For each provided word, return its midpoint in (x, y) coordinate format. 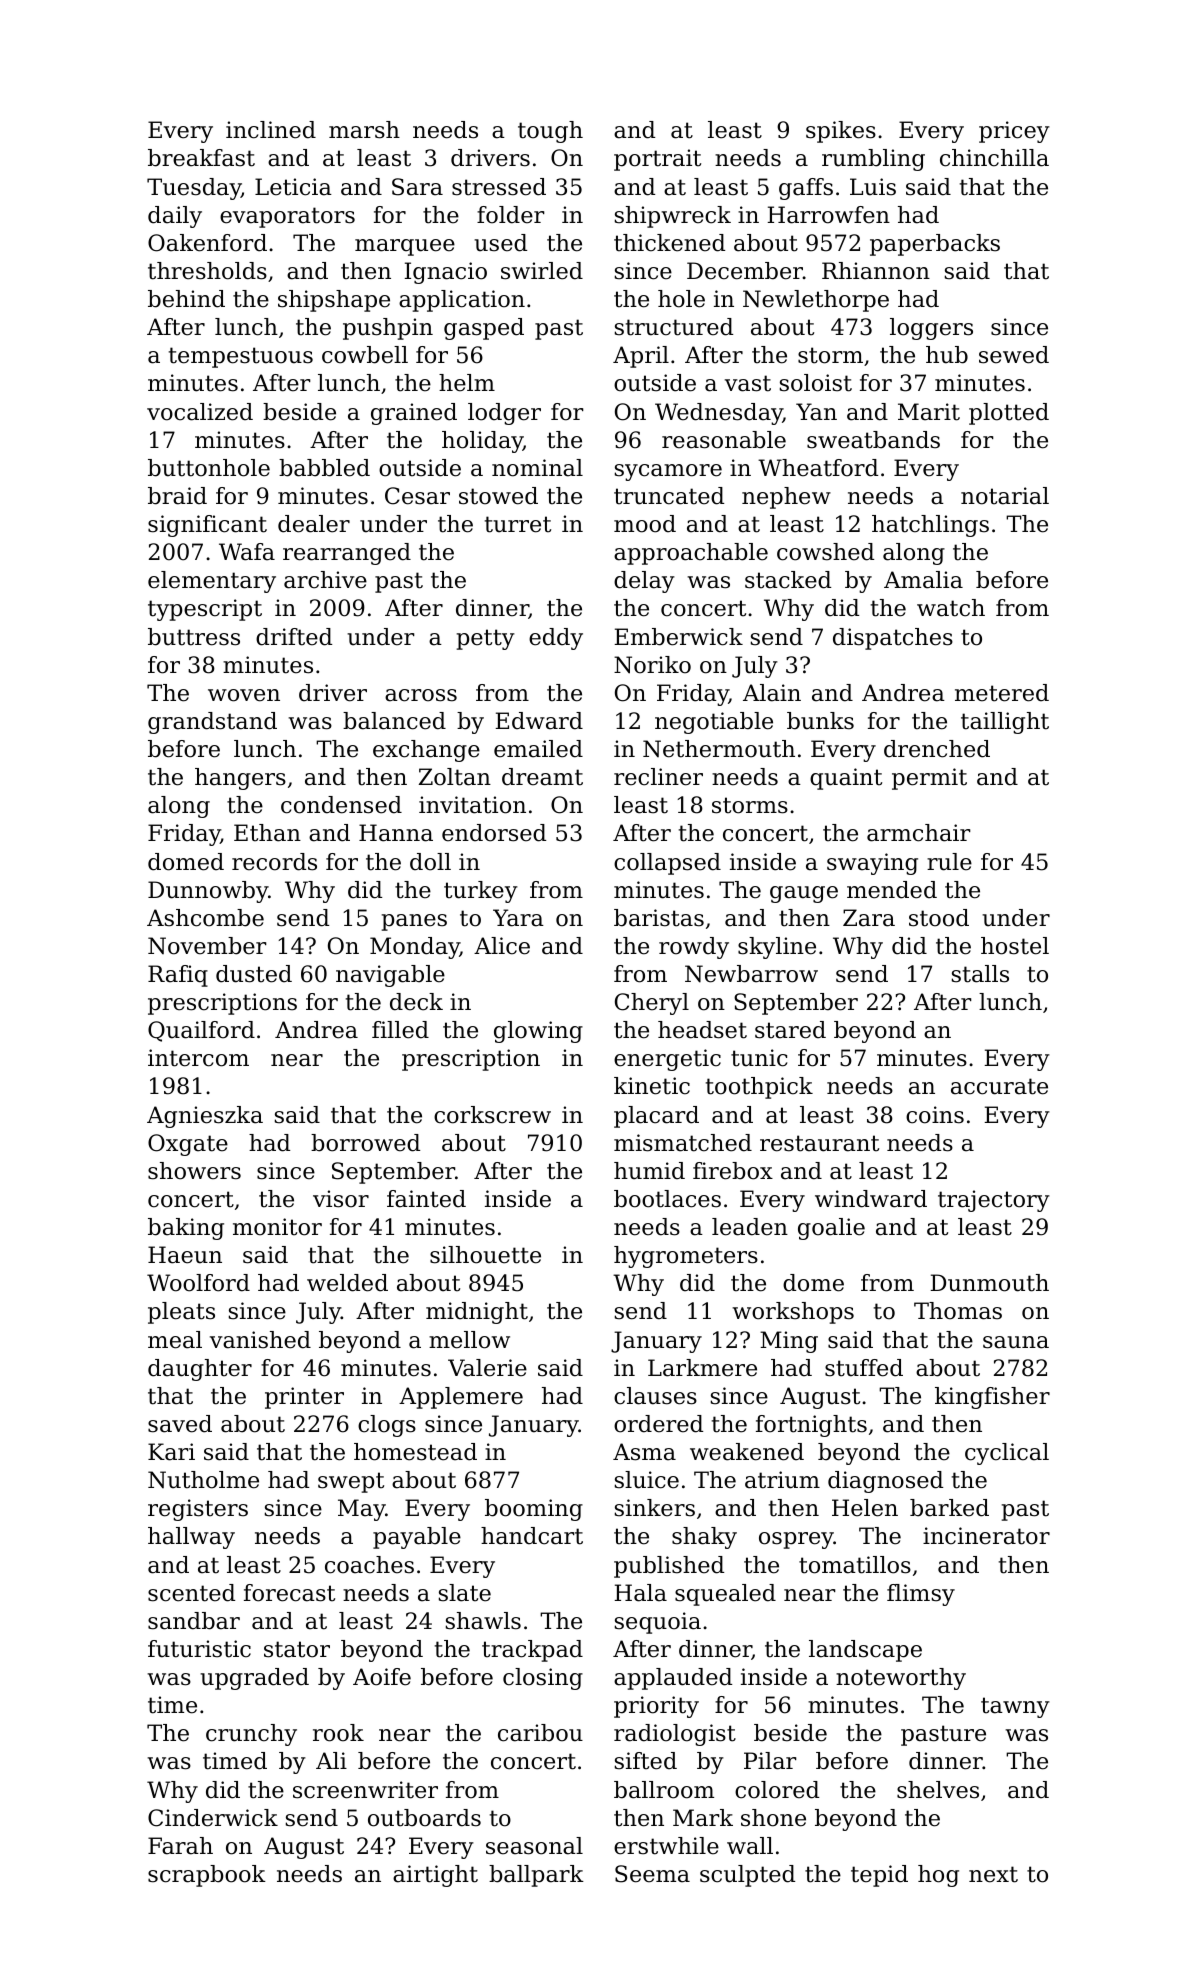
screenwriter (365, 1790)
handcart (532, 1536)
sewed (1014, 355)
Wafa (247, 552)
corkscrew (492, 1115)
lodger (504, 414)
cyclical (1007, 1454)
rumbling (873, 160)
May (362, 1510)
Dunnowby (208, 892)
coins (935, 1115)
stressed (499, 187)
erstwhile (666, 1846)
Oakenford (207, 243)
